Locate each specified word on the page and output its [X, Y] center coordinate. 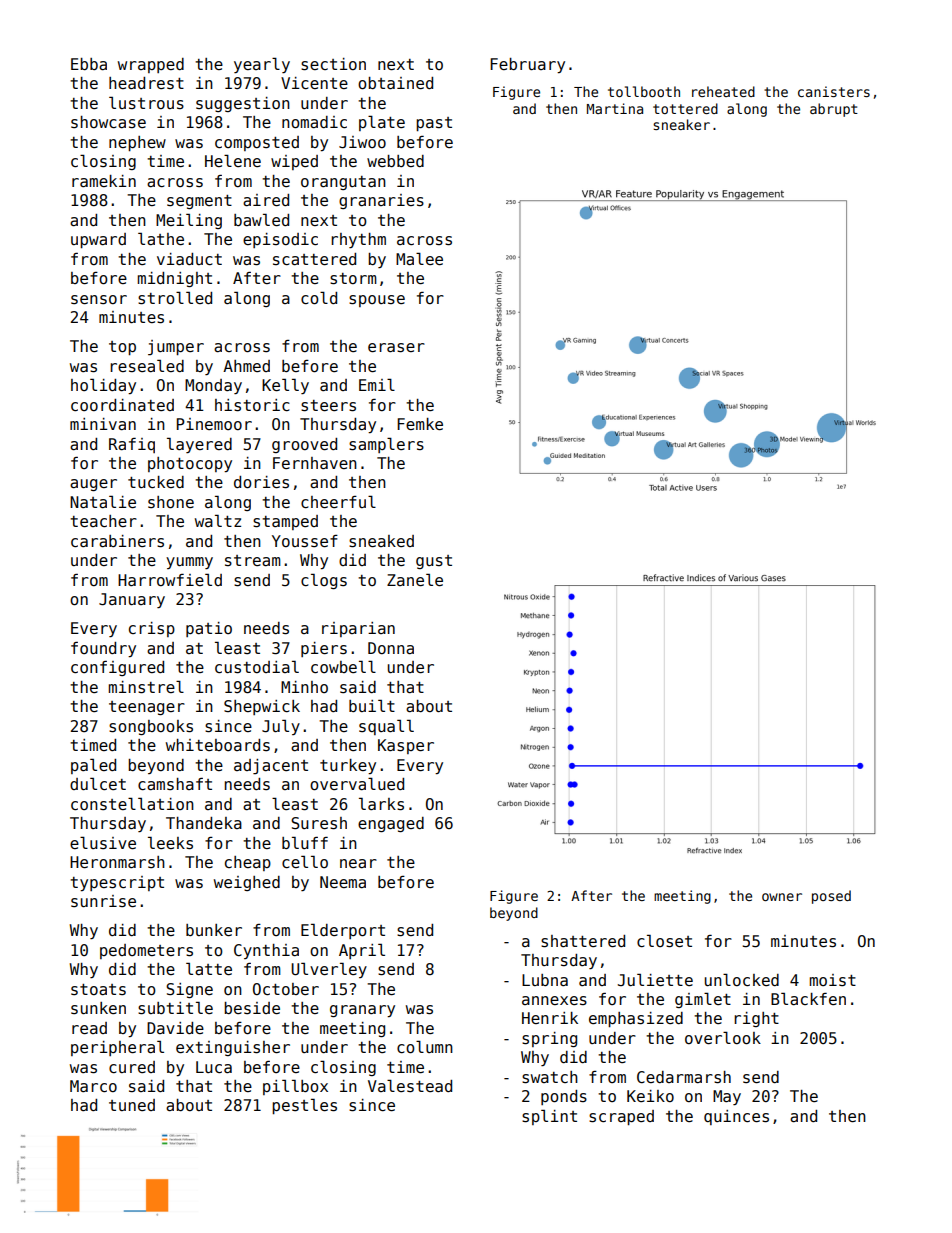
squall [386, 727]
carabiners [117, 541]
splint [549, 1117]
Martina [615, 108]
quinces [736, 1117]
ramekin [104, 181]
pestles [304, 1106]
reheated [723, 91]
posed [831, 897]
